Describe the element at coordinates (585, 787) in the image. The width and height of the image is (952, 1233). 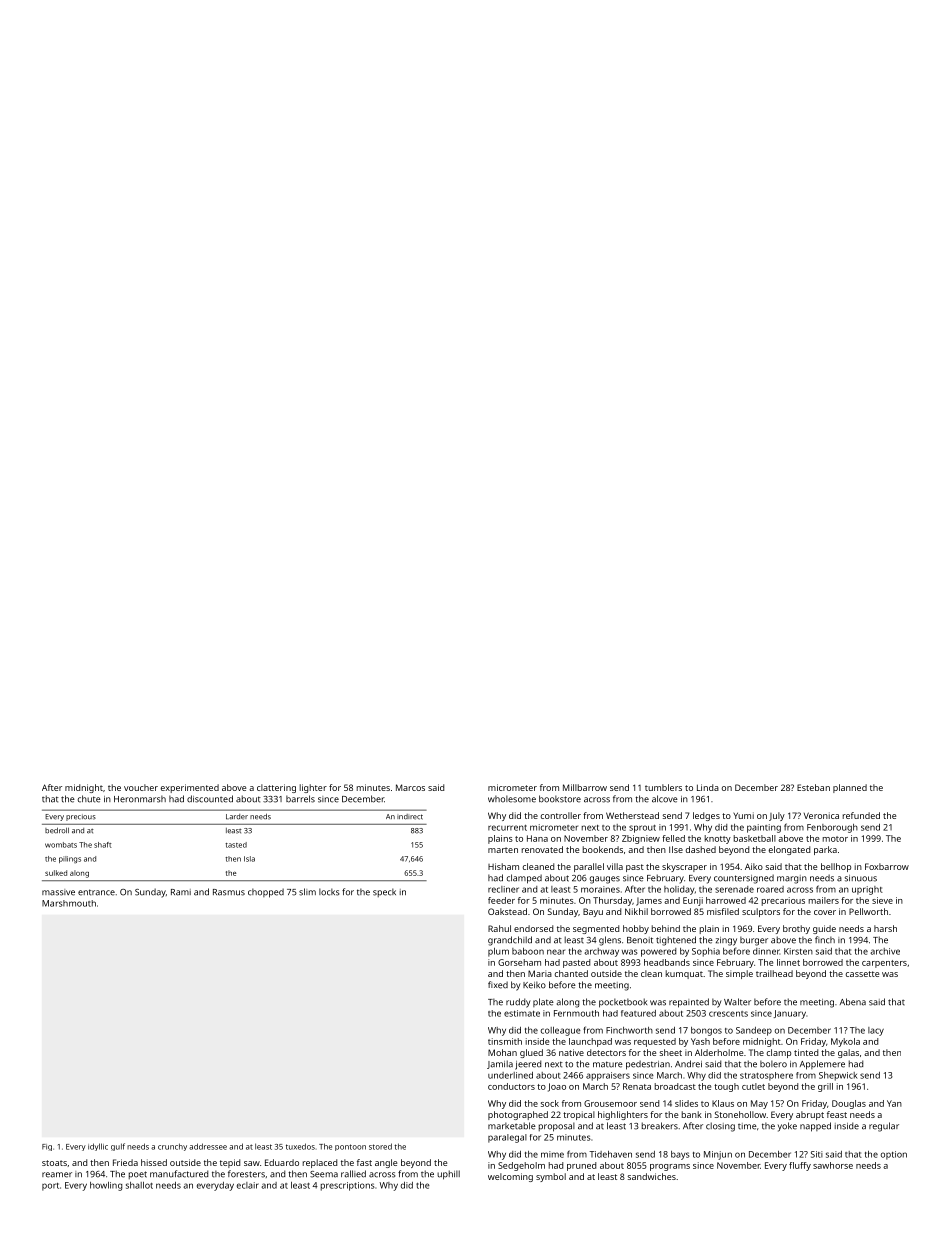
I see `Millbarrow` at that location.
